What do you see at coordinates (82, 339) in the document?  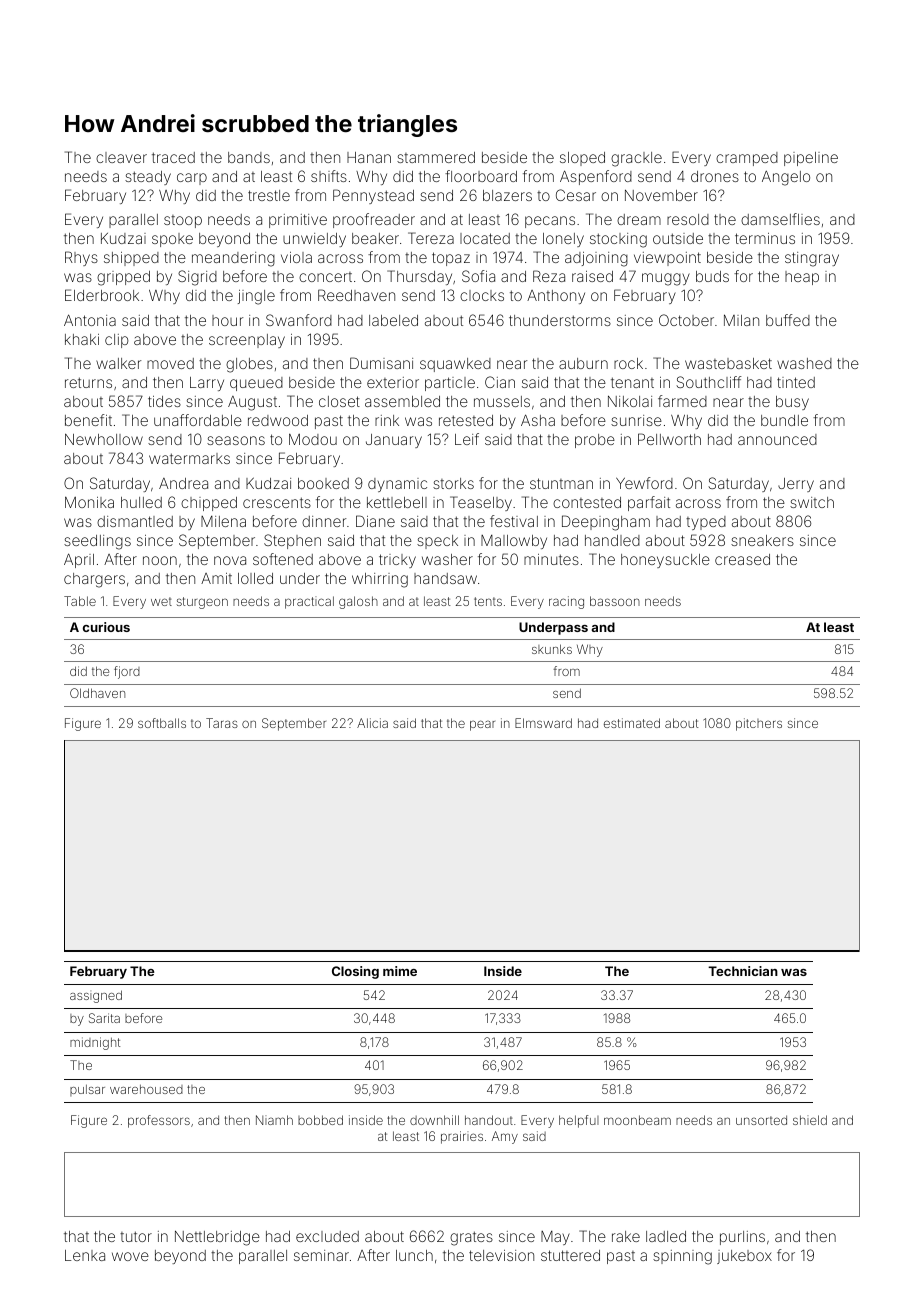 I see `khaki` at bounding box center [82, 339].
